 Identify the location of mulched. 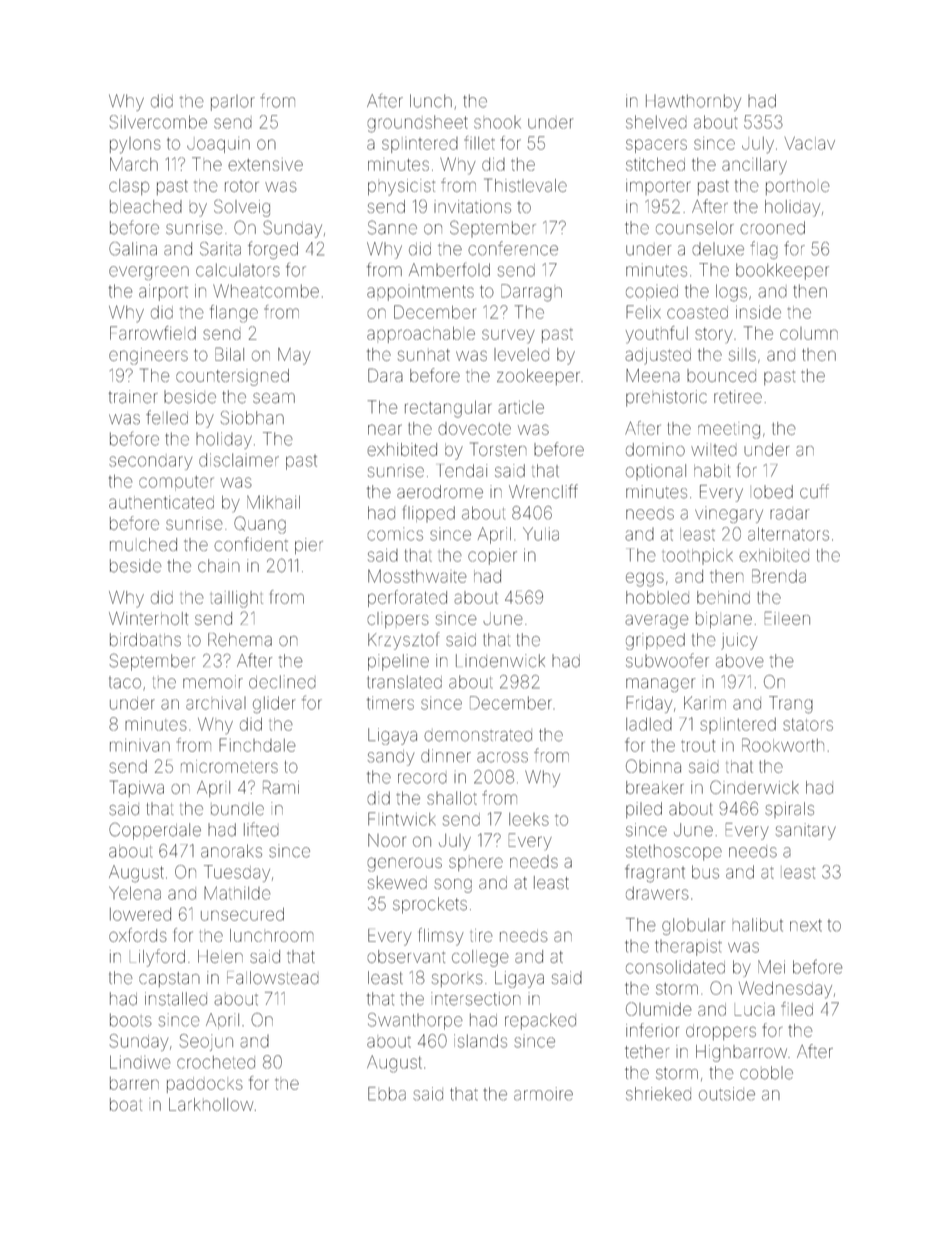
(143, 544).
